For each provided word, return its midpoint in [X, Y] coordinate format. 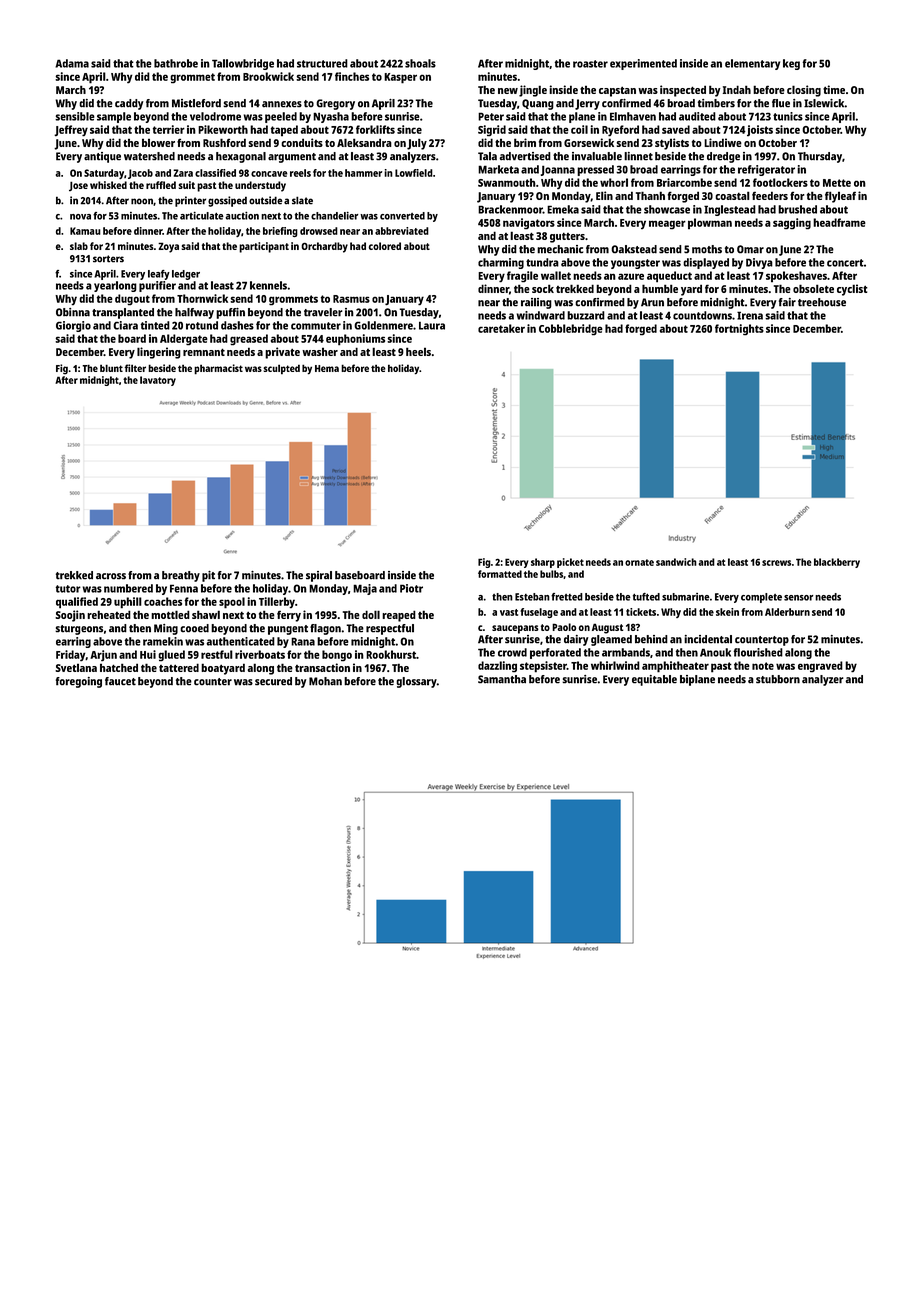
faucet [120, 681]
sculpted [282, 369]
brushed [797, 209]
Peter [491, 116]
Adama [72, 63]
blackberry [837, 563]
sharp [543, 563]
